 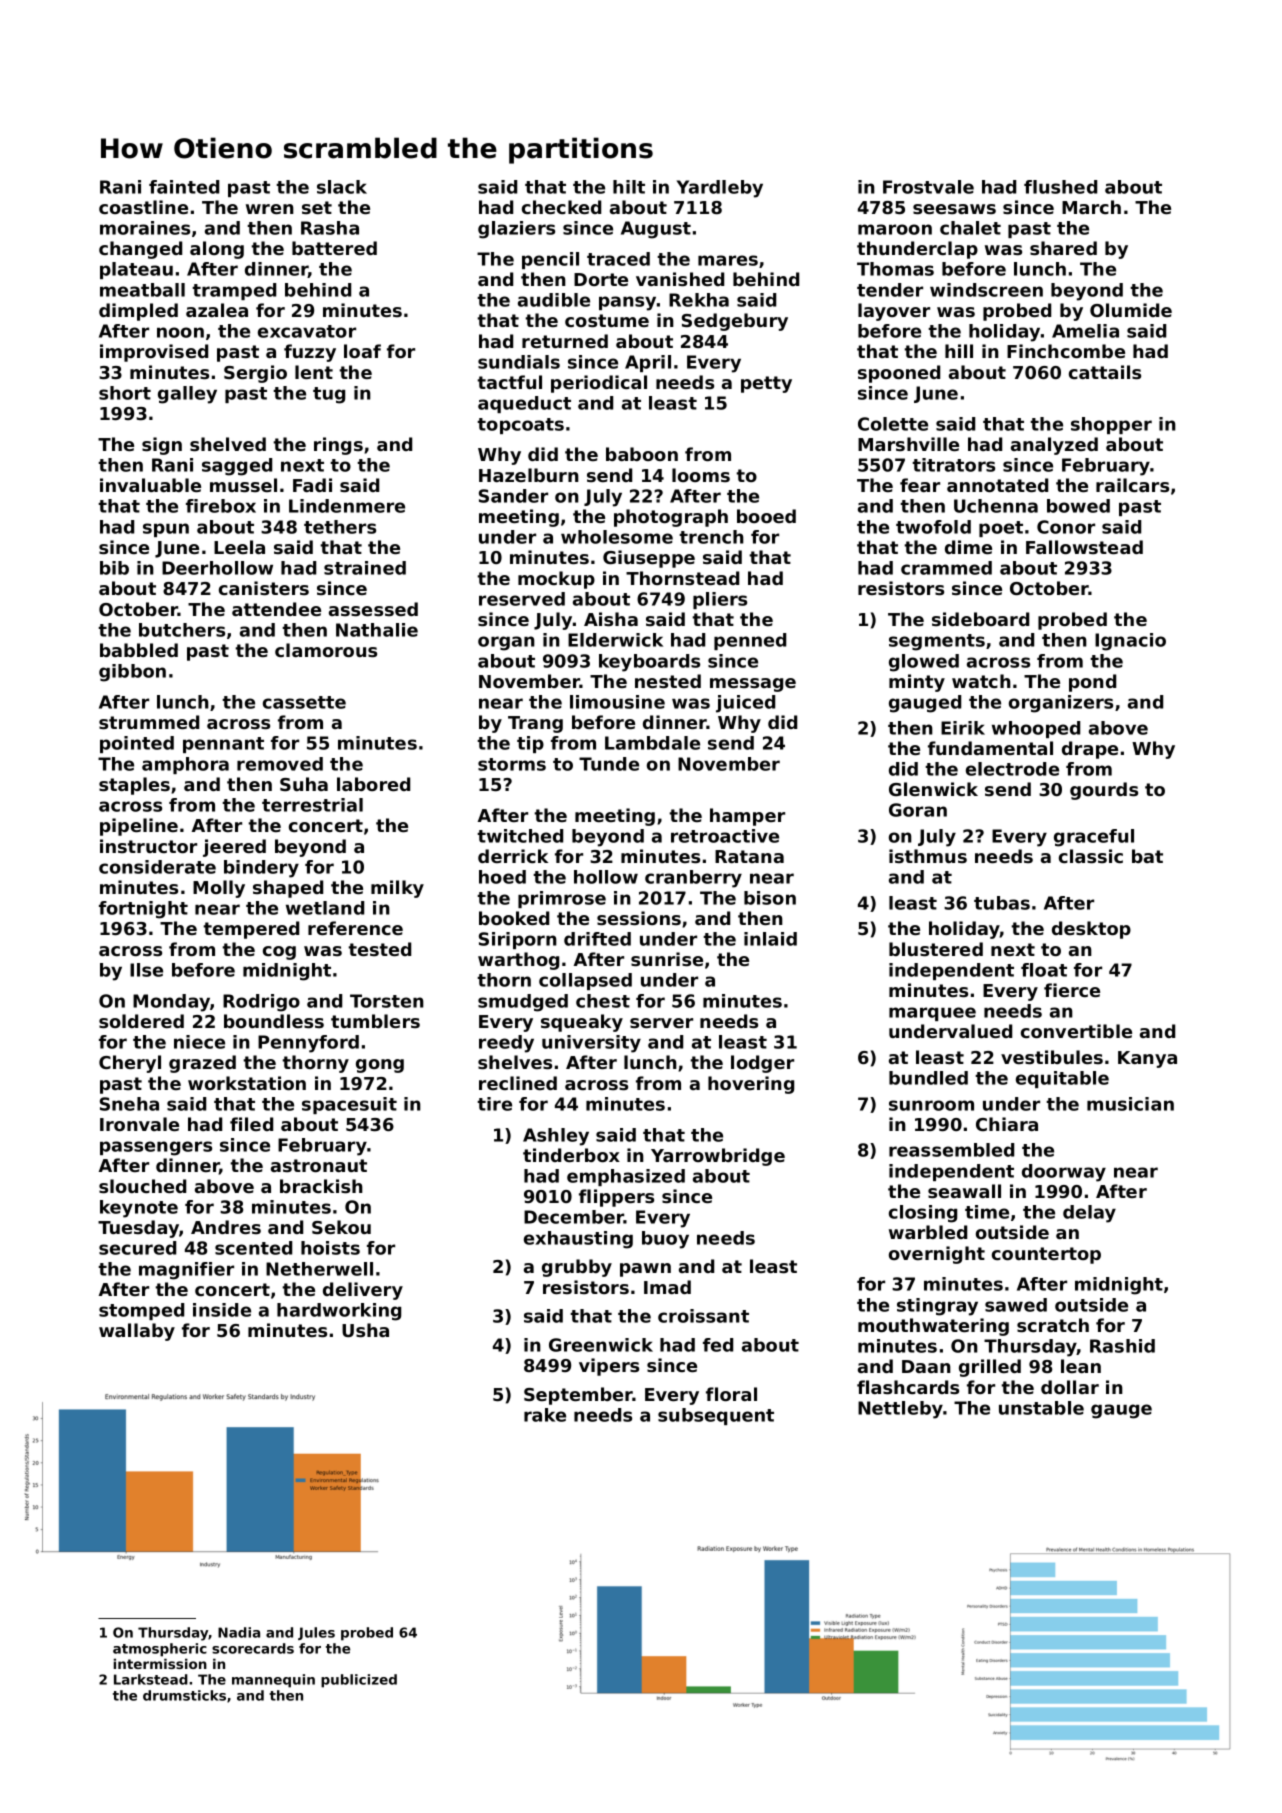 I want to click on Goran, so click(x=918, y=810).
